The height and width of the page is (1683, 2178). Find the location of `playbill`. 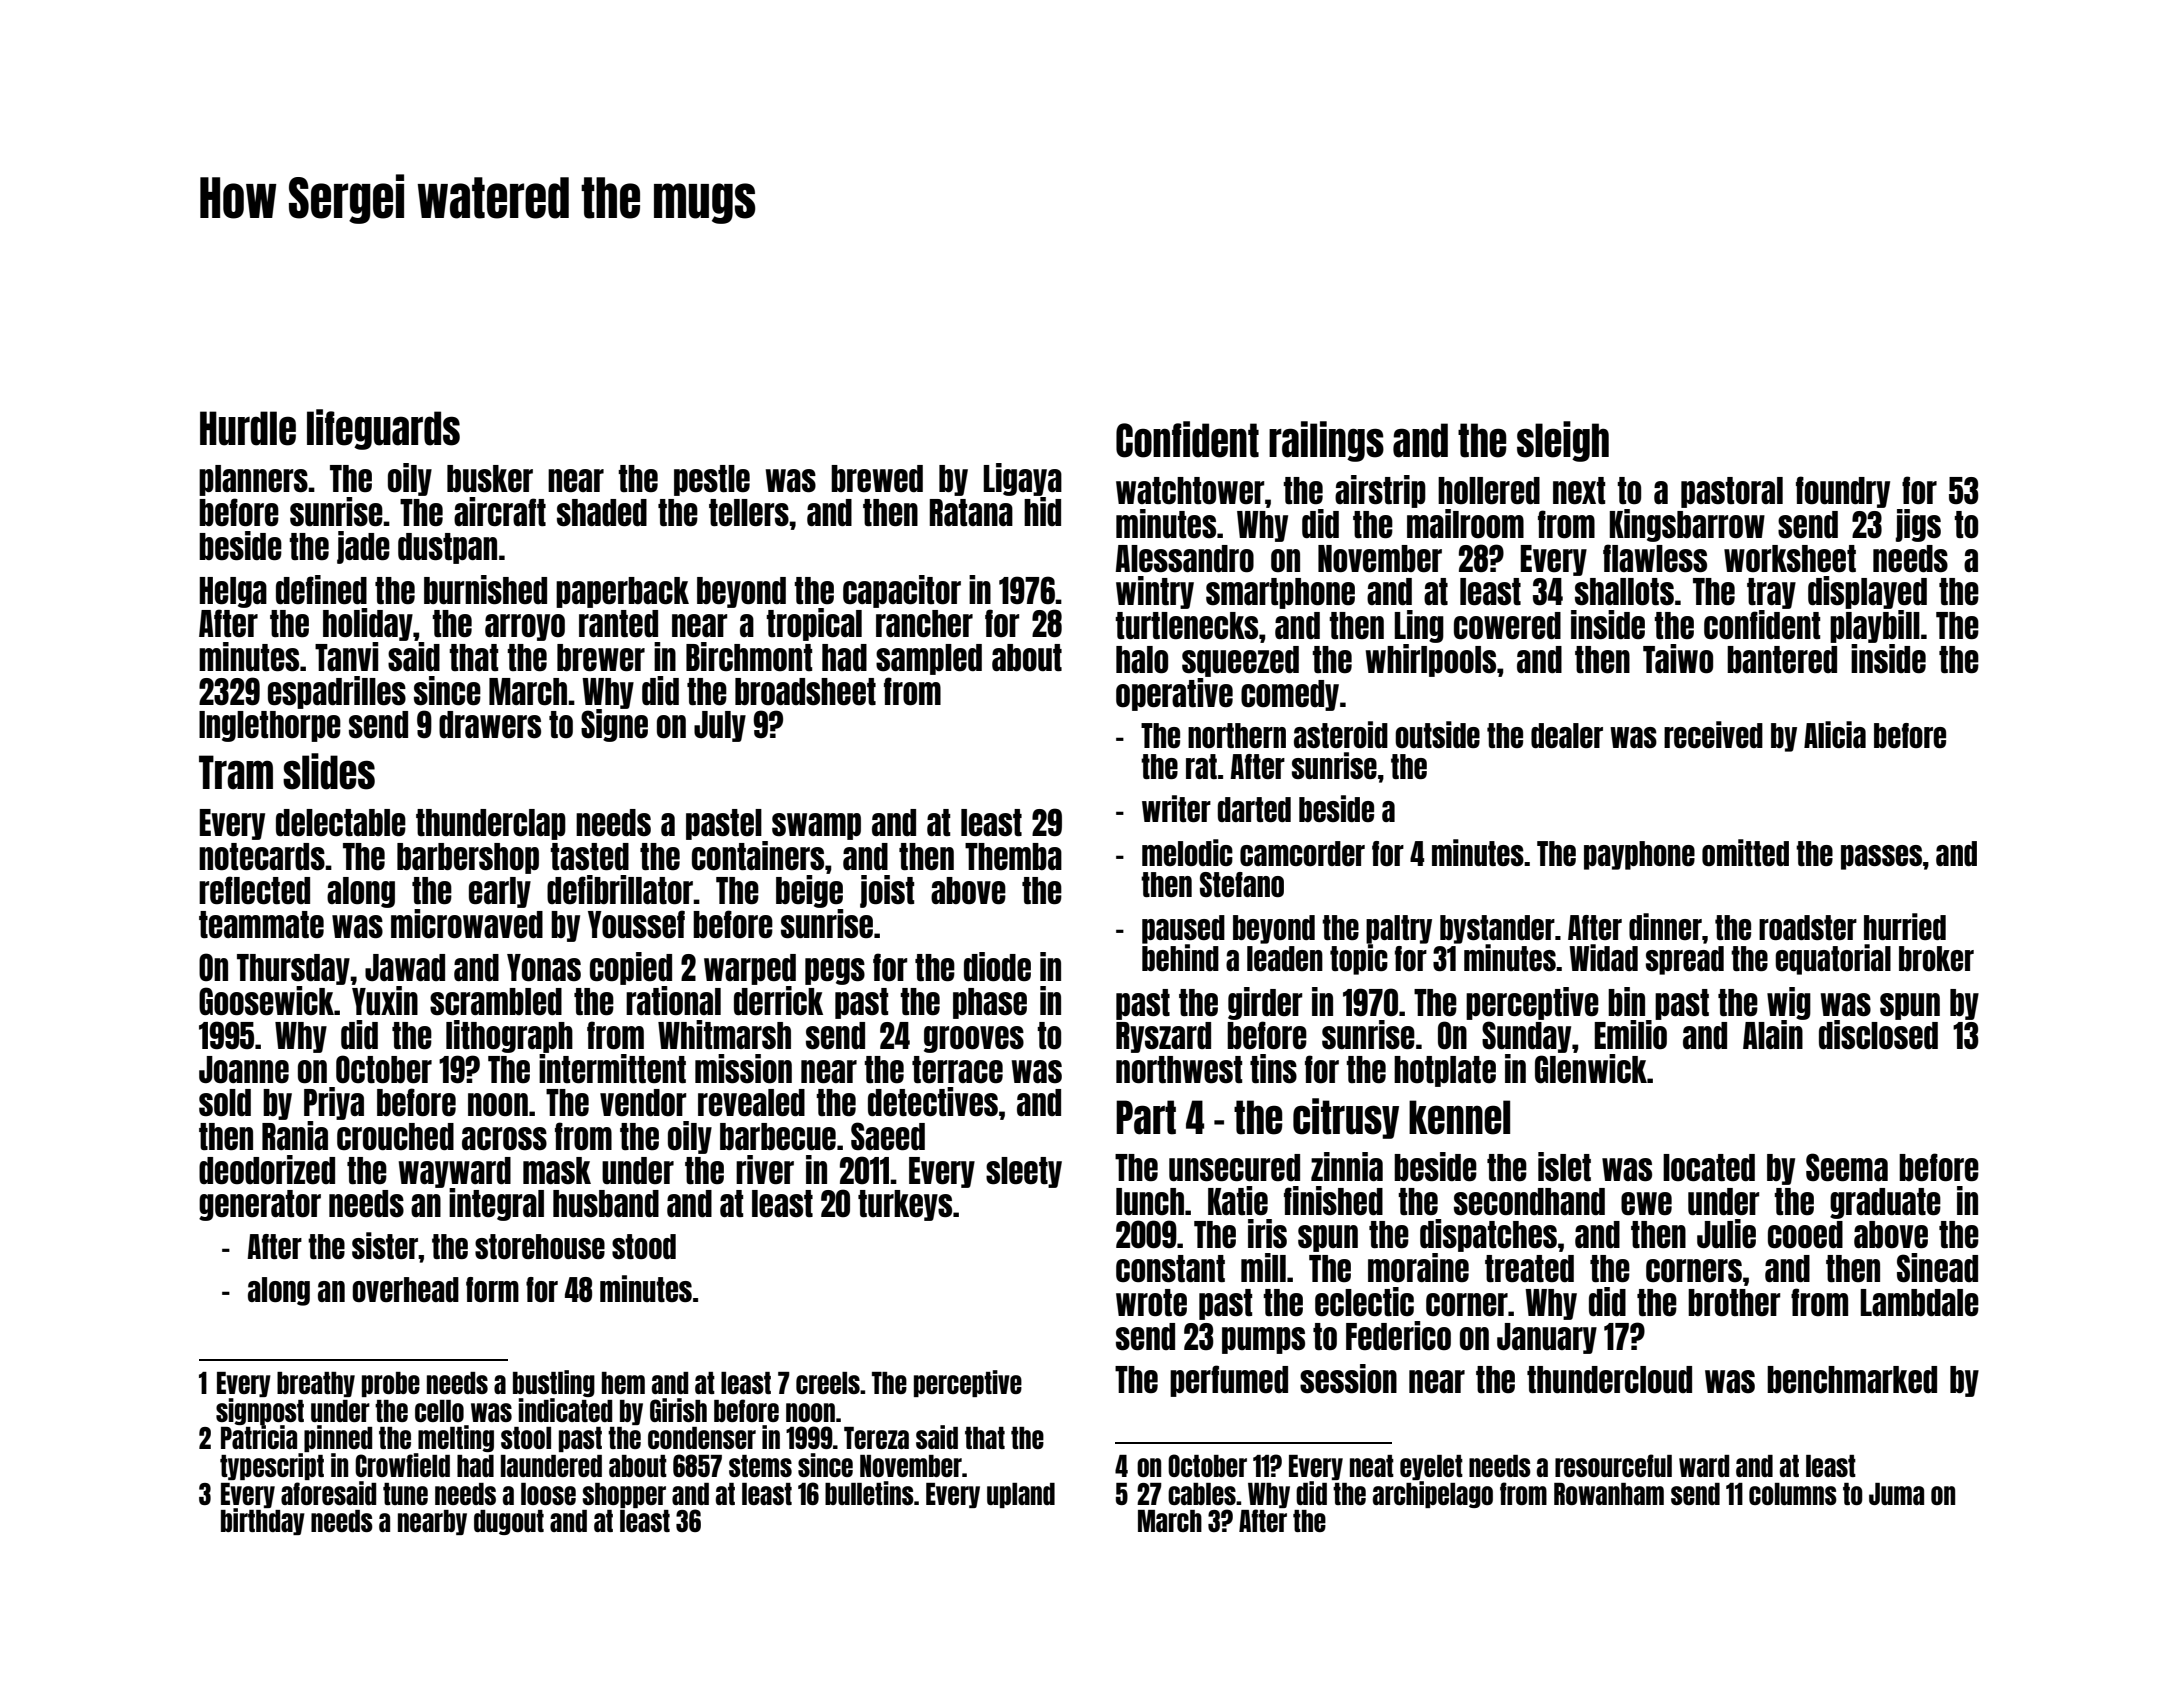

playbill is located at coordinates (1875, 626).
